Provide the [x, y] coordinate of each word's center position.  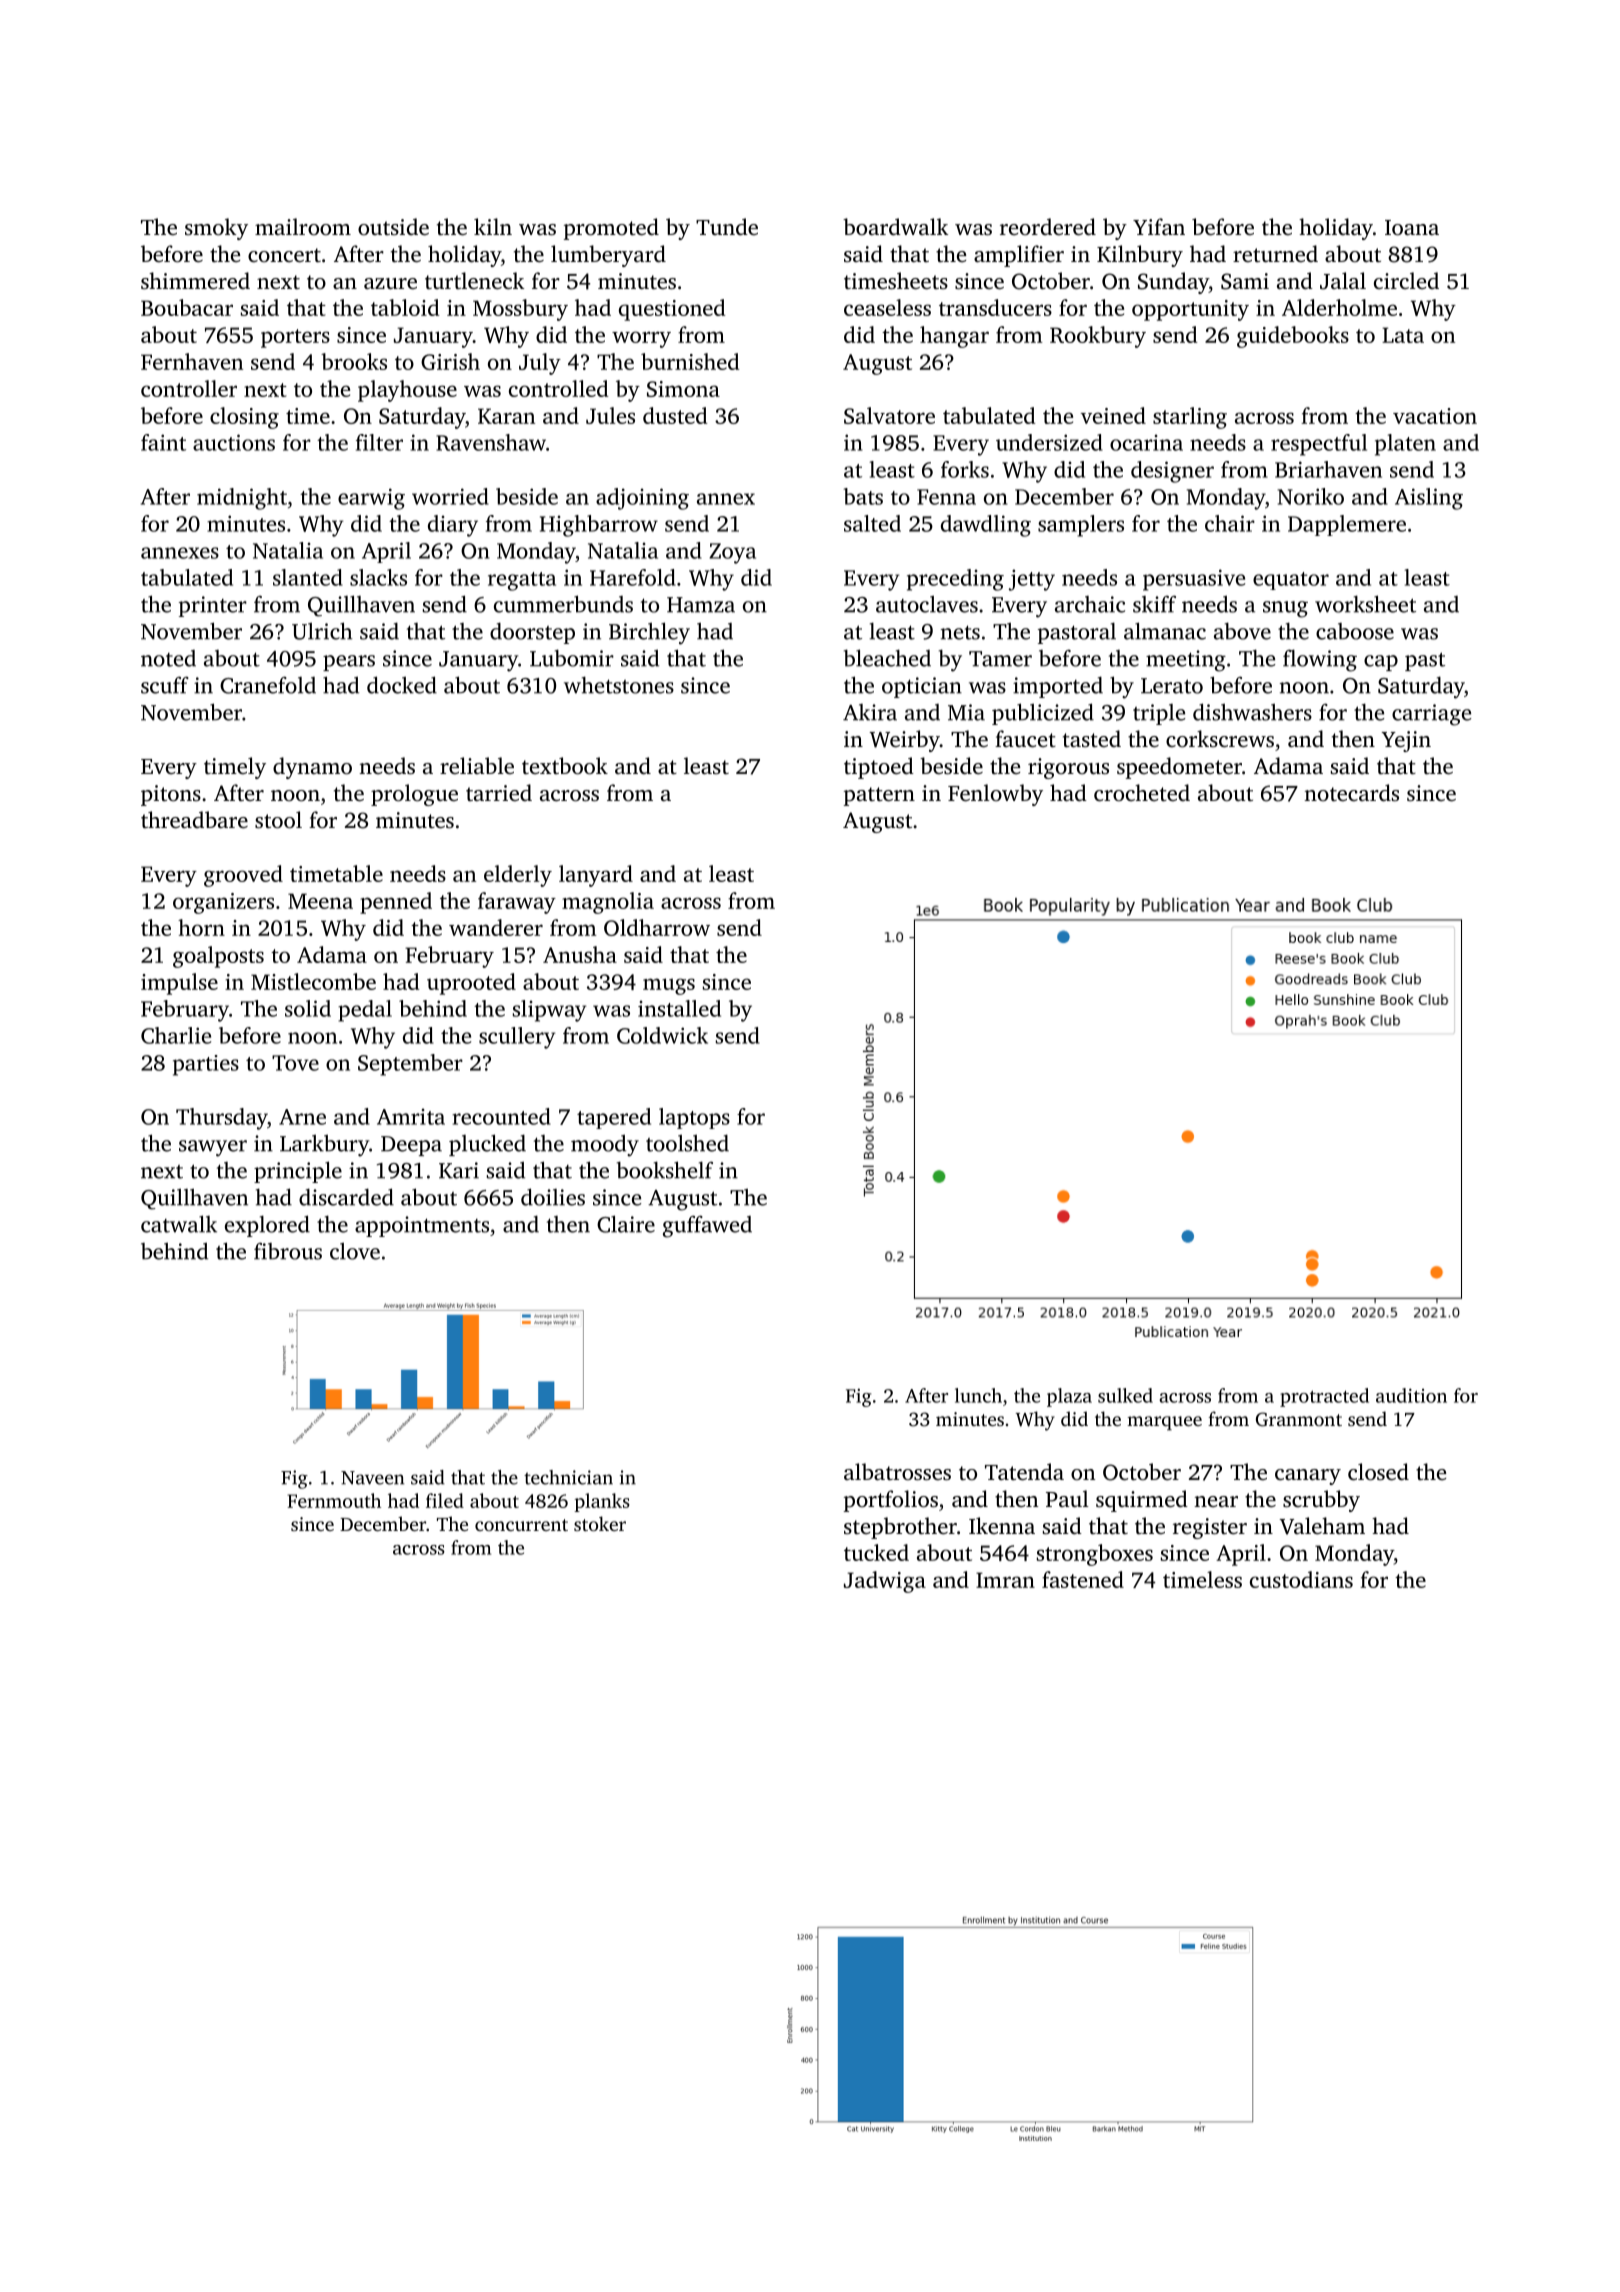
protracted [1324, 1397]
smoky [216, 229]
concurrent [521, 1525]
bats [863, 496]
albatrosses [897, 1472]
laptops [694, 1118]
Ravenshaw [491, 442]
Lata [1403, 335]
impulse [179, 984]
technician [568, 1477]
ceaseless [887, 307]
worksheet [1365, 604]
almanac [1165, 631]
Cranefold [268, 685]
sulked [1125, 1395]
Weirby [904, 741]
